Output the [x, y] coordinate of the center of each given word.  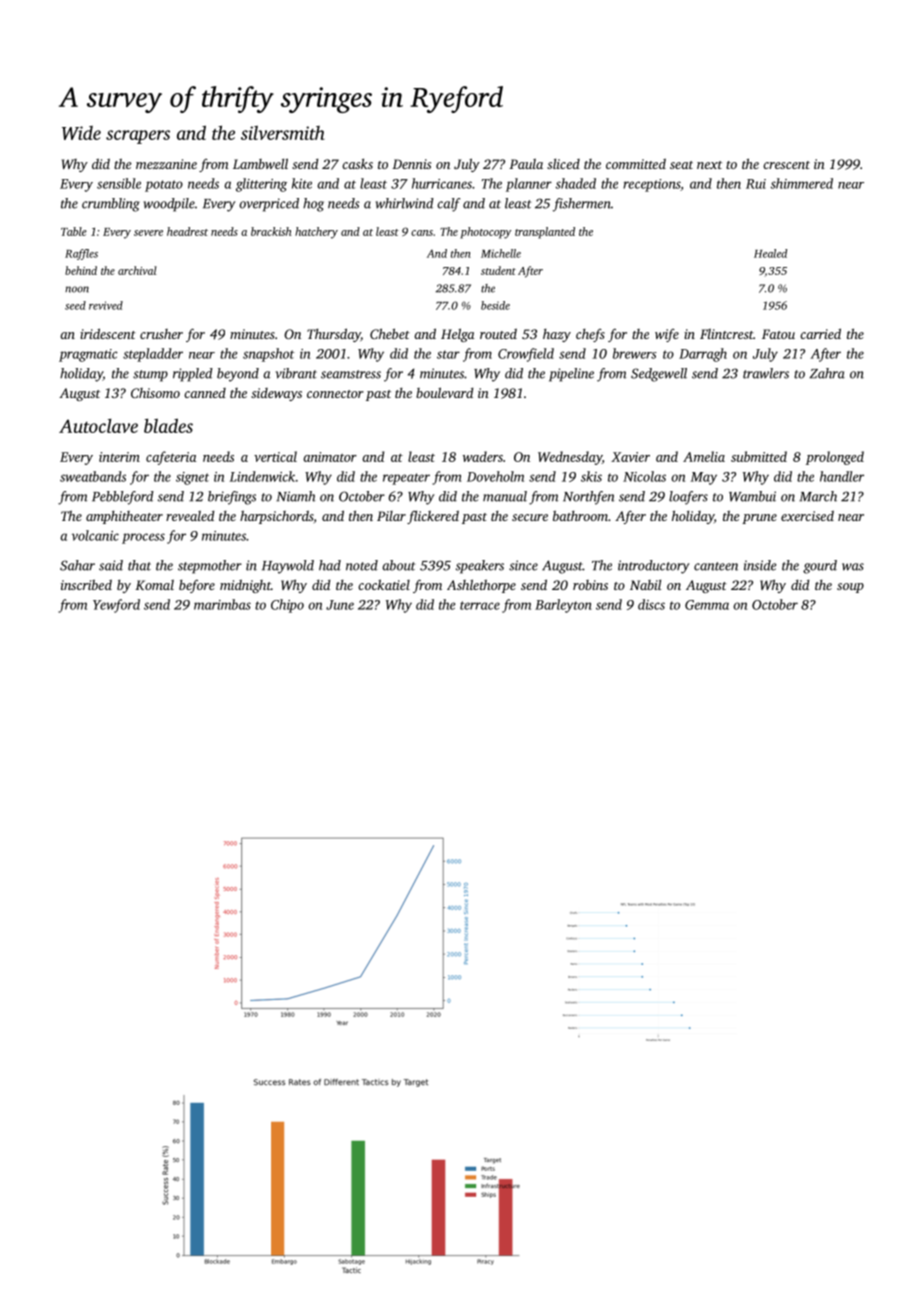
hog [313, 205]
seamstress [351, 374]
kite [302, 183]
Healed [770, 253]
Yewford [116, 606]
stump [150, 376]
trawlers [766, 373]
